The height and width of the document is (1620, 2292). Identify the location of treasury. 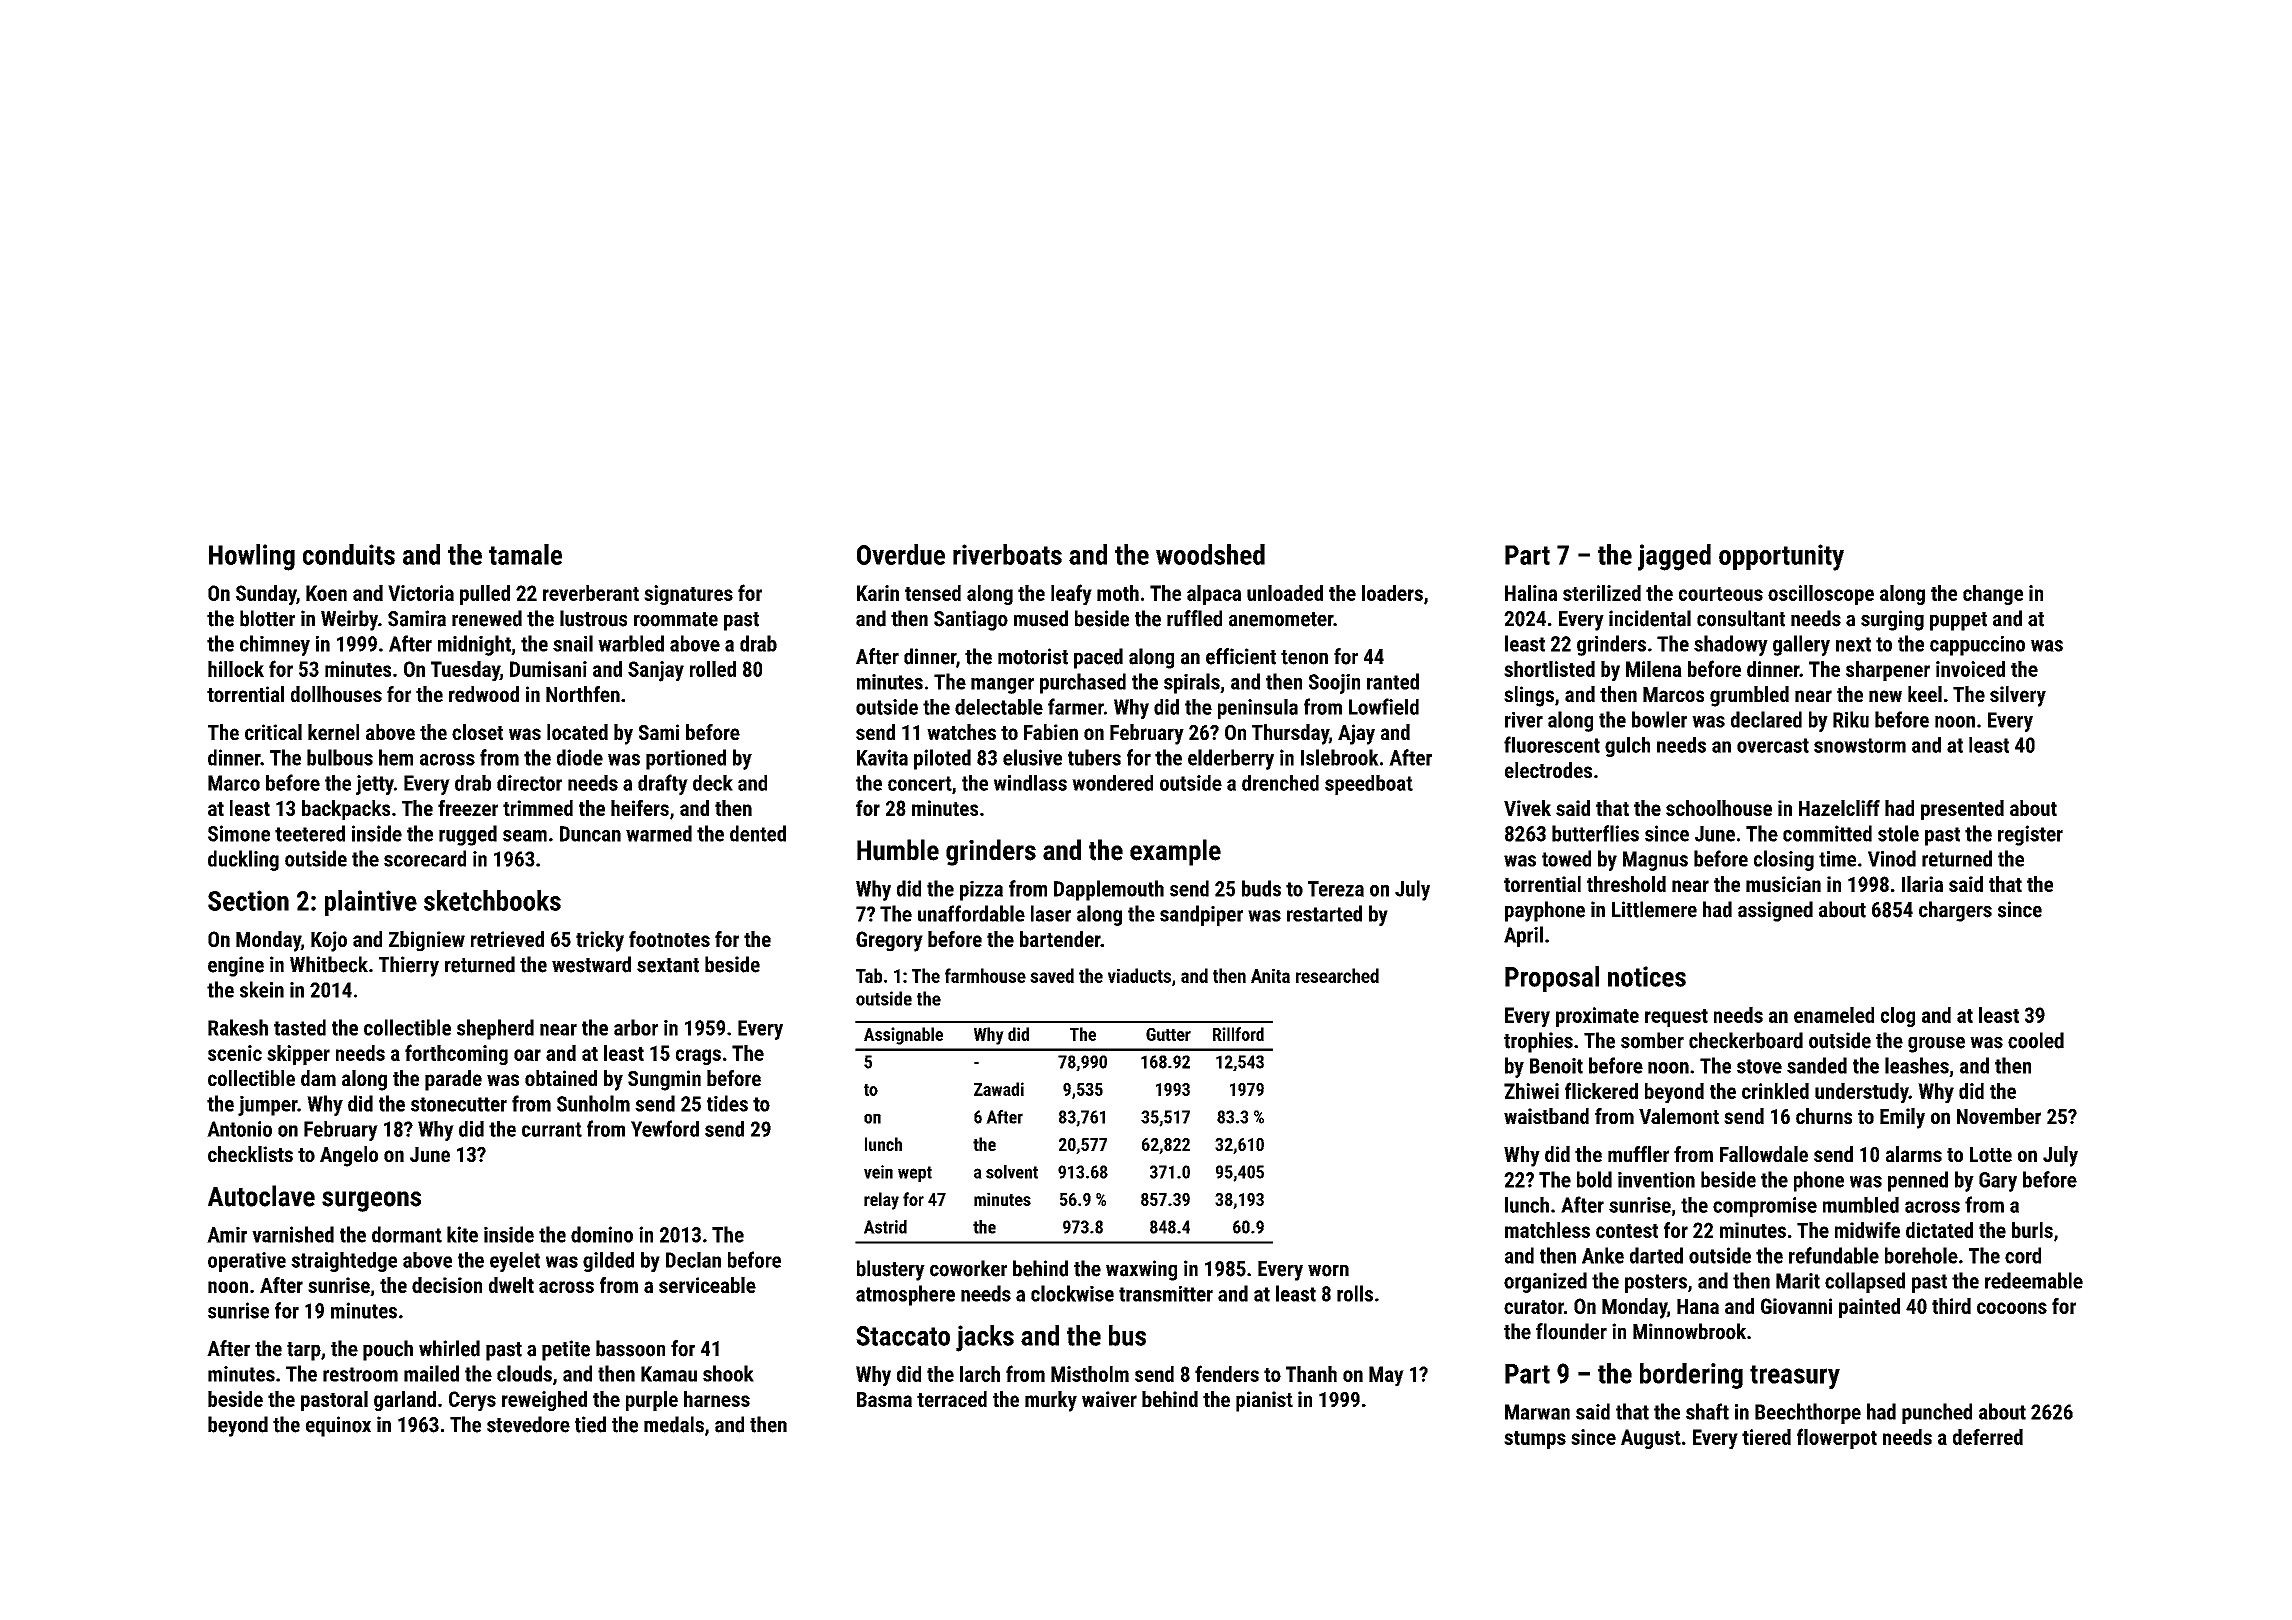
(1795, 1377).
